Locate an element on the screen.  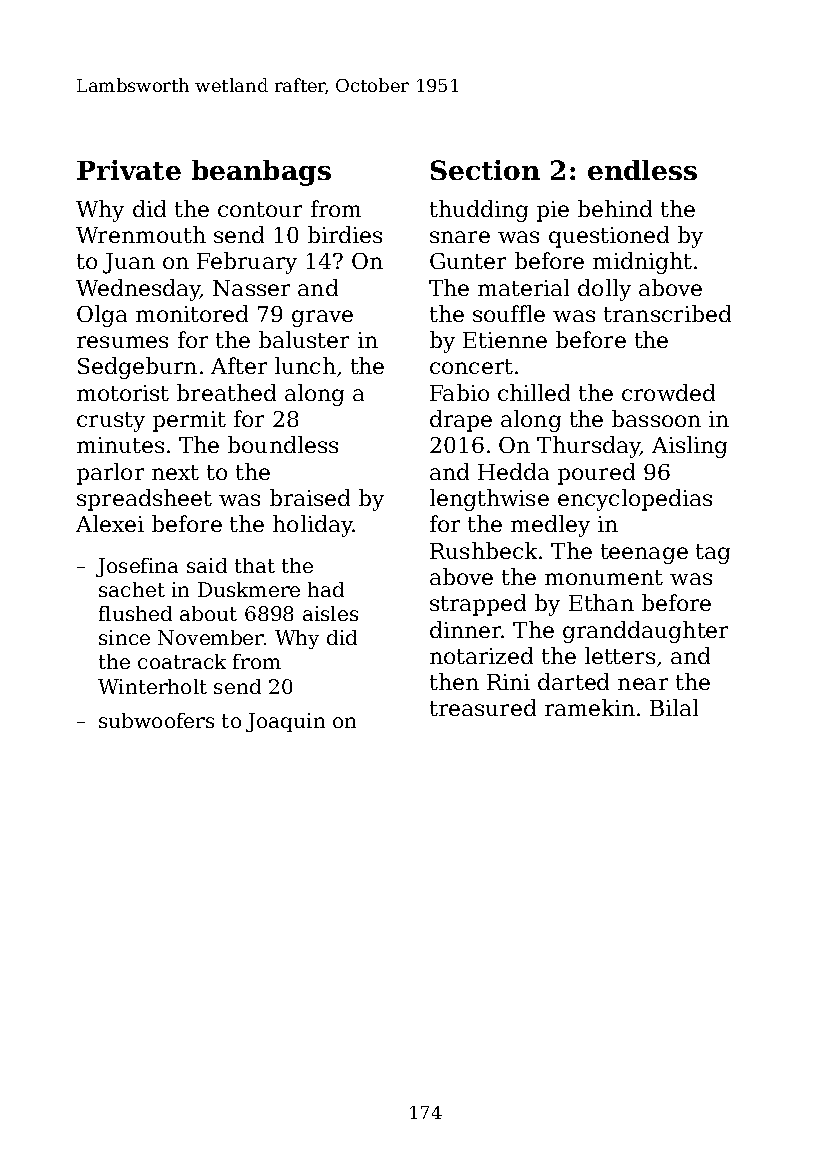
treasured is located at coordinates (483, 707).
